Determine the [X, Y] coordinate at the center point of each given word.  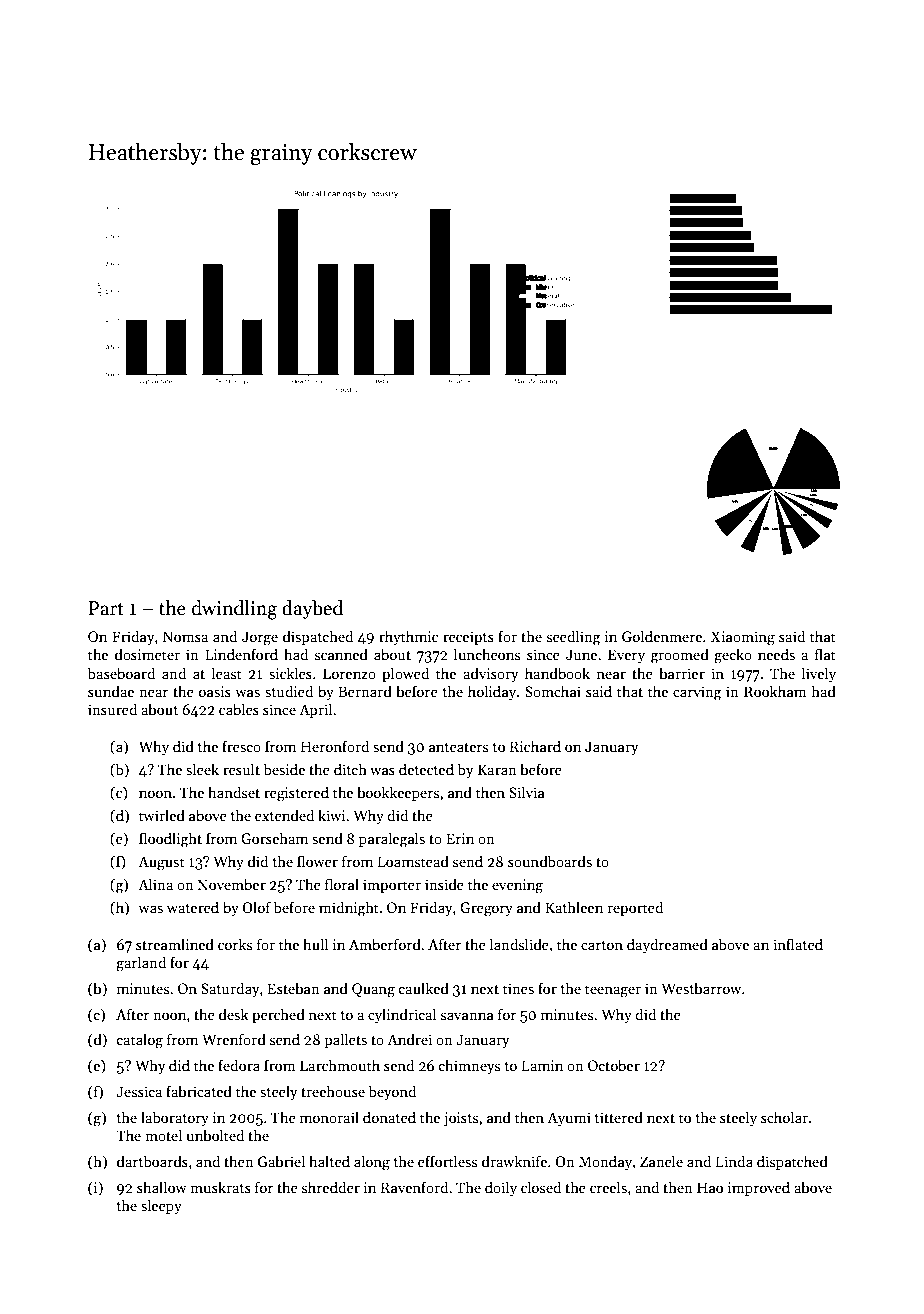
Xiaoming [743, 638]
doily [501, 1188]
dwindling [235, 610]
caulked [424, 988]
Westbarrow [701, 988]
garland [141, 964]
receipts [468, 638]
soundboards [550, 861]
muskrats [220, 1187]
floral [342, 884]
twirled [162, 815]
